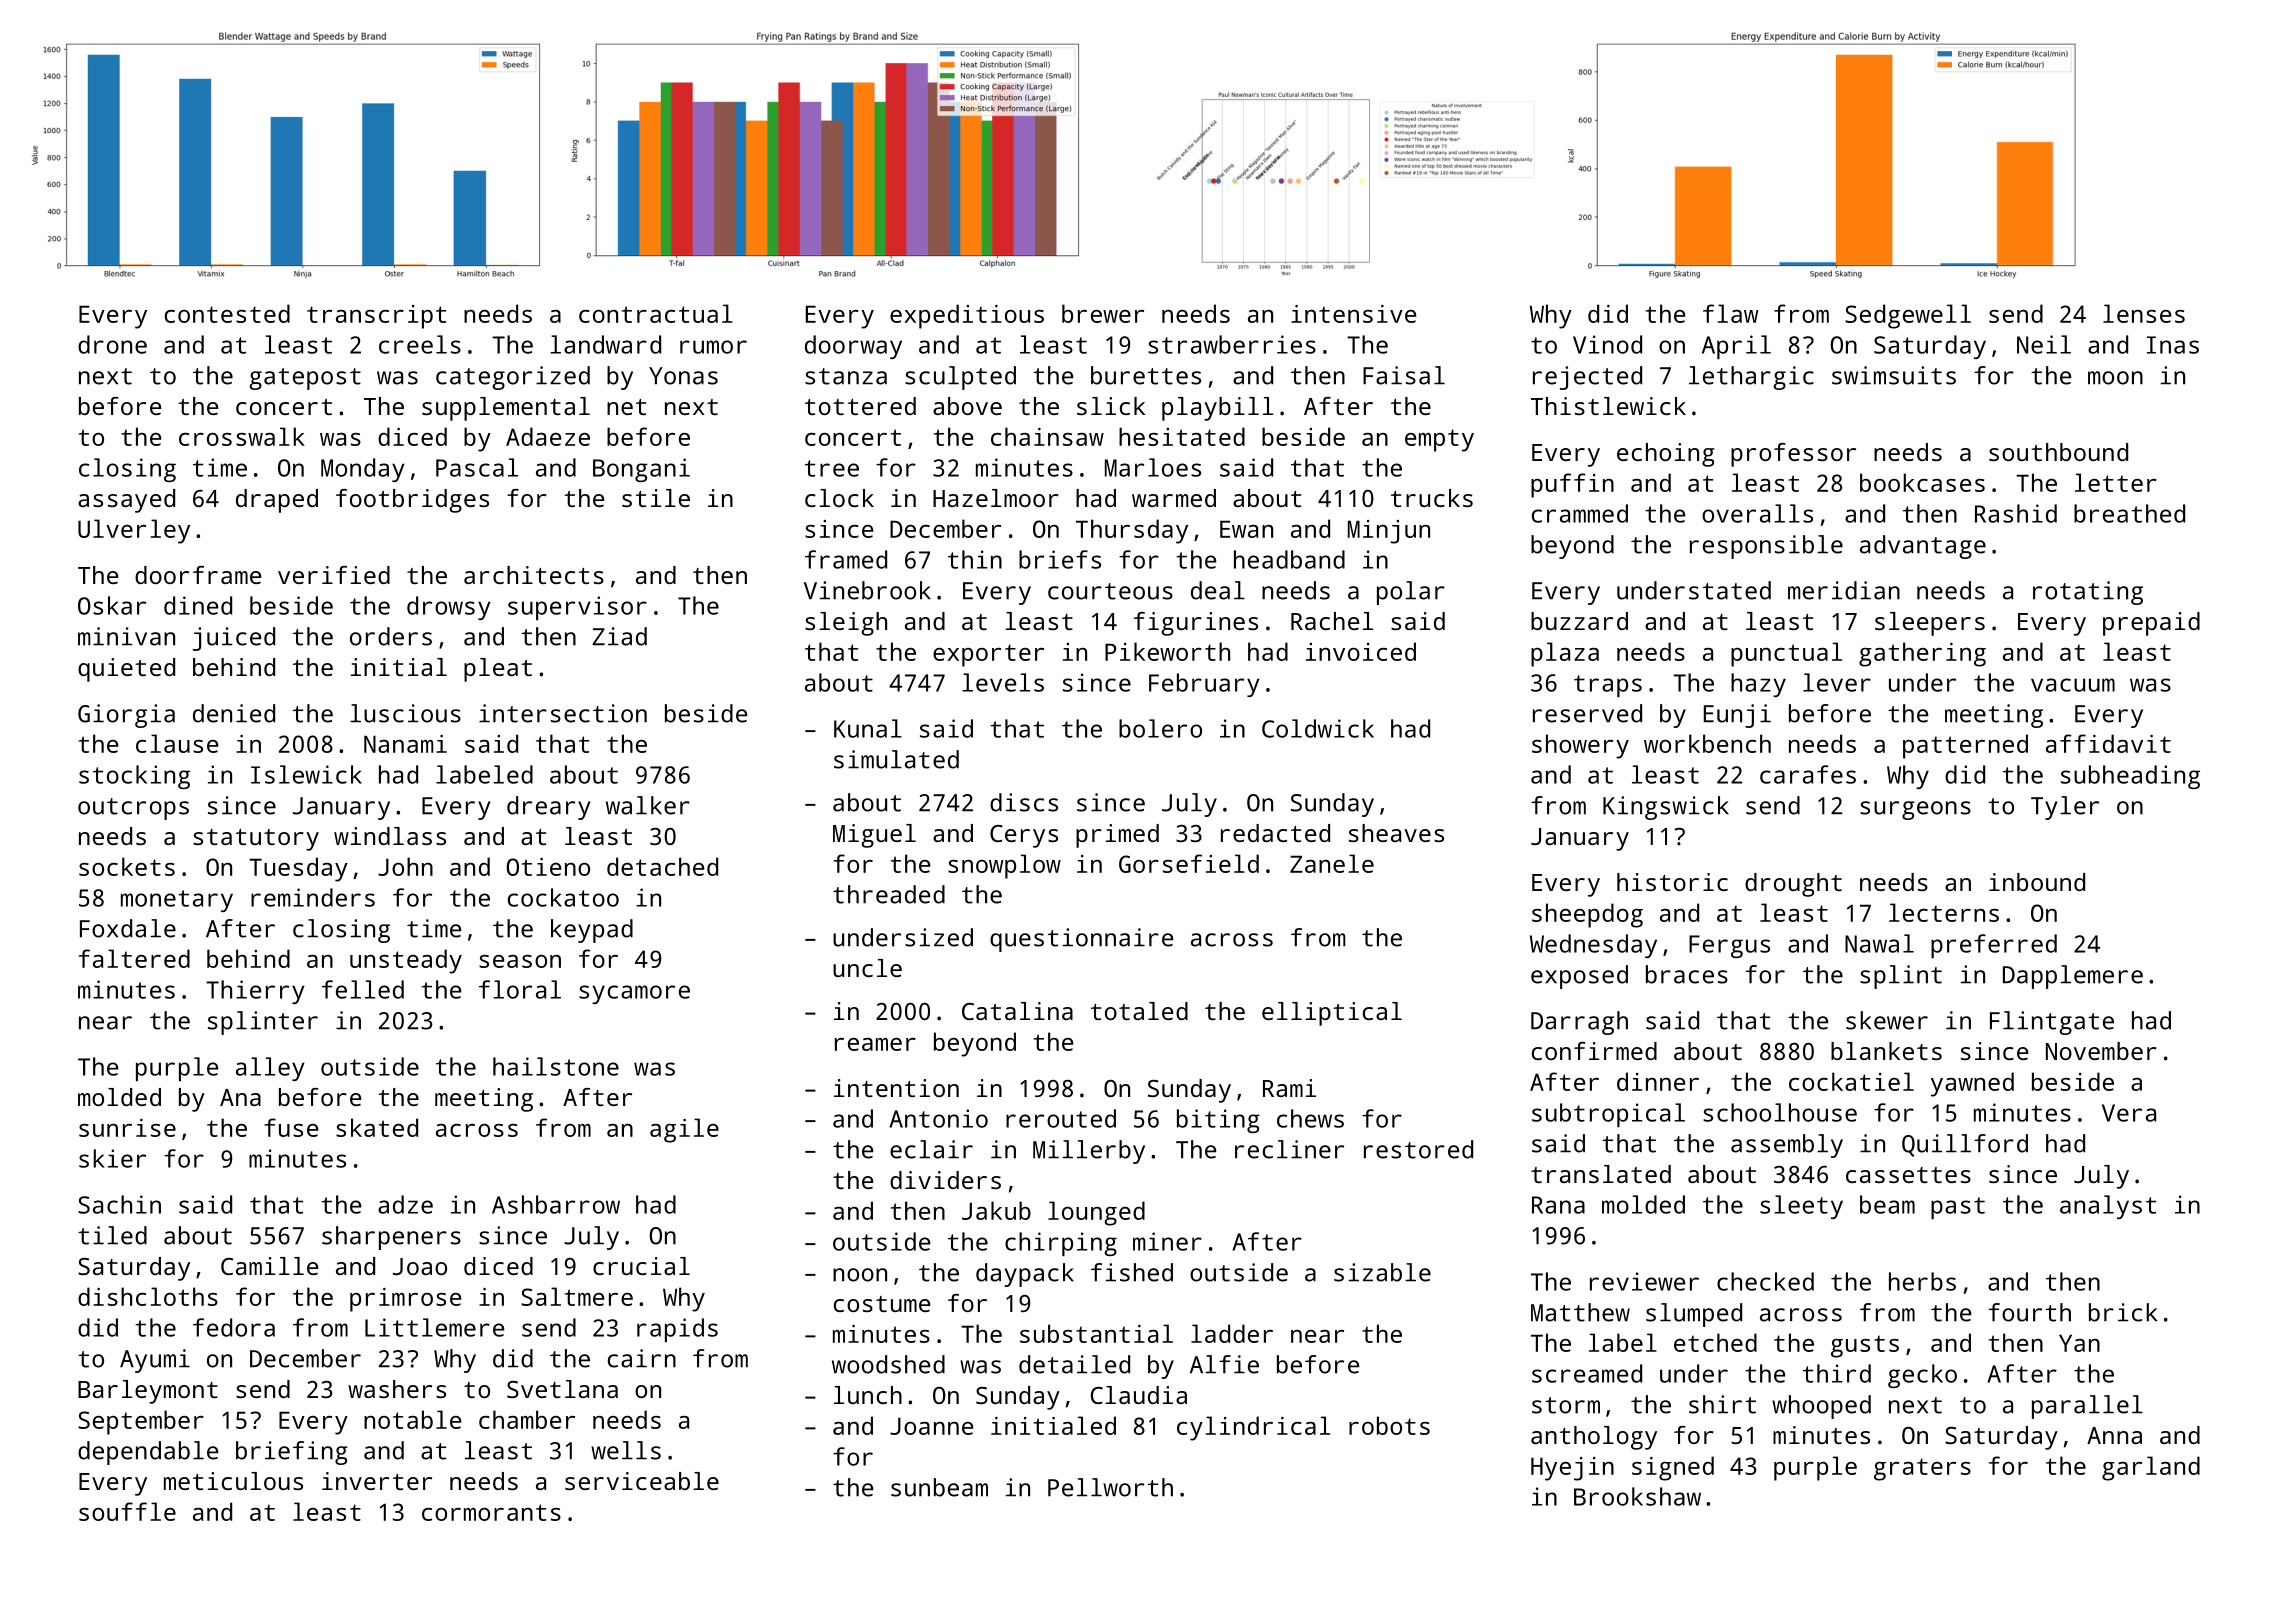 The image size is (2292, 1620). Describe the element at coordinates (1730, 313) in the screenshot. I see `flaw` at that location.
